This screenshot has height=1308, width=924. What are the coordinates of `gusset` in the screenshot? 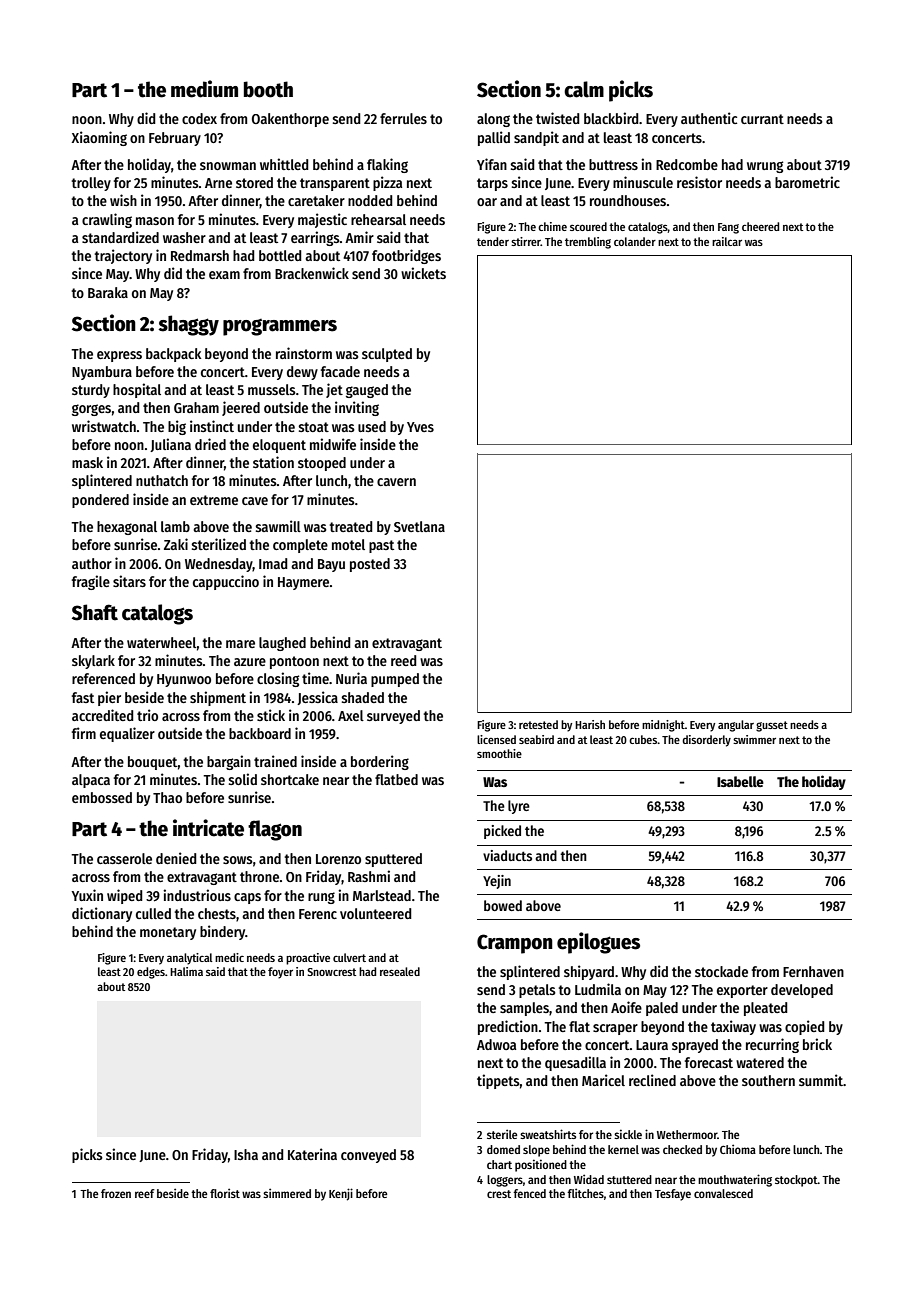 It's located at (772, 726).
